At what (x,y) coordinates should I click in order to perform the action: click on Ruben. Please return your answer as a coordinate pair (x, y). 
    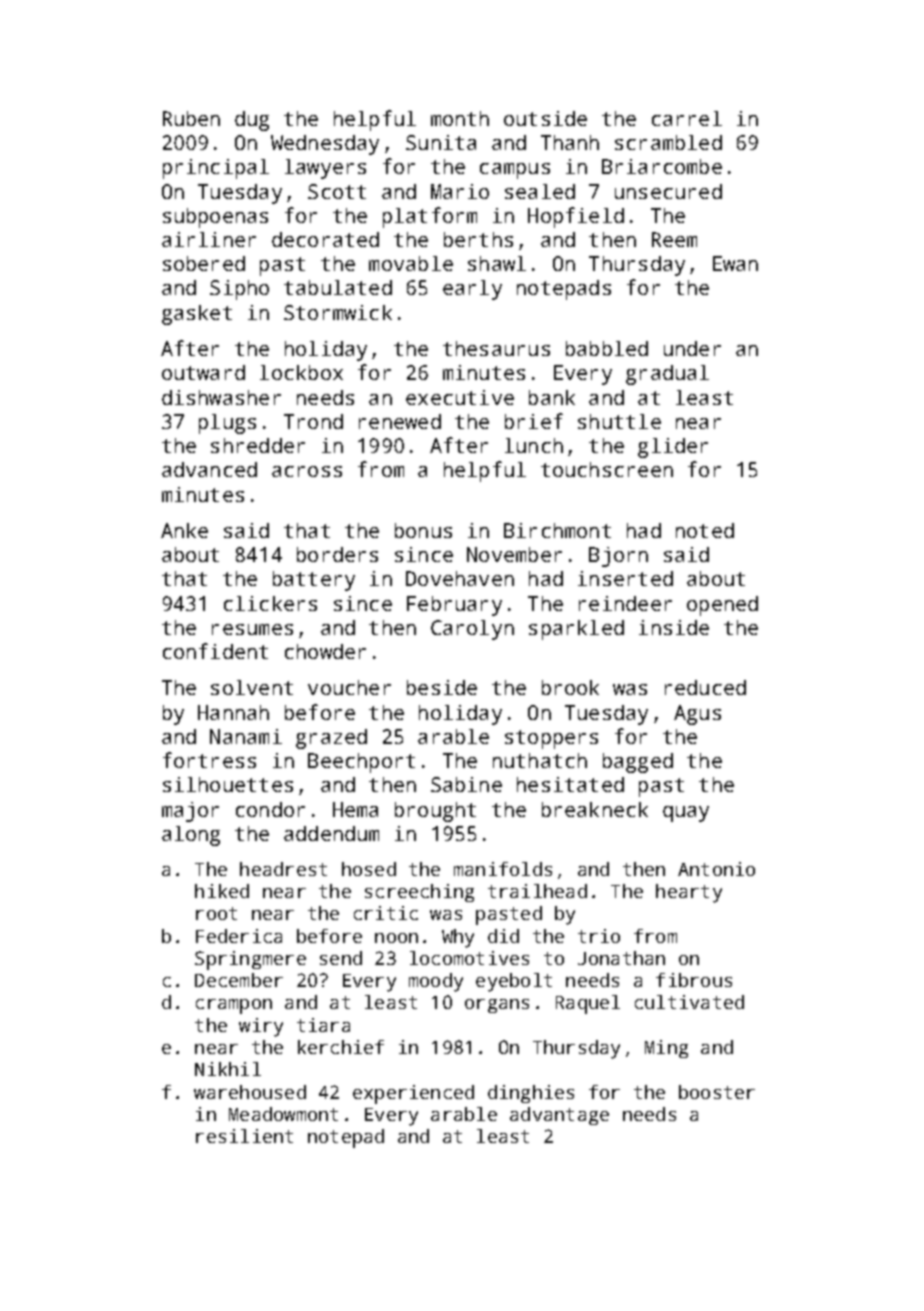
    Looking at the image, I should click on (191, 118).
